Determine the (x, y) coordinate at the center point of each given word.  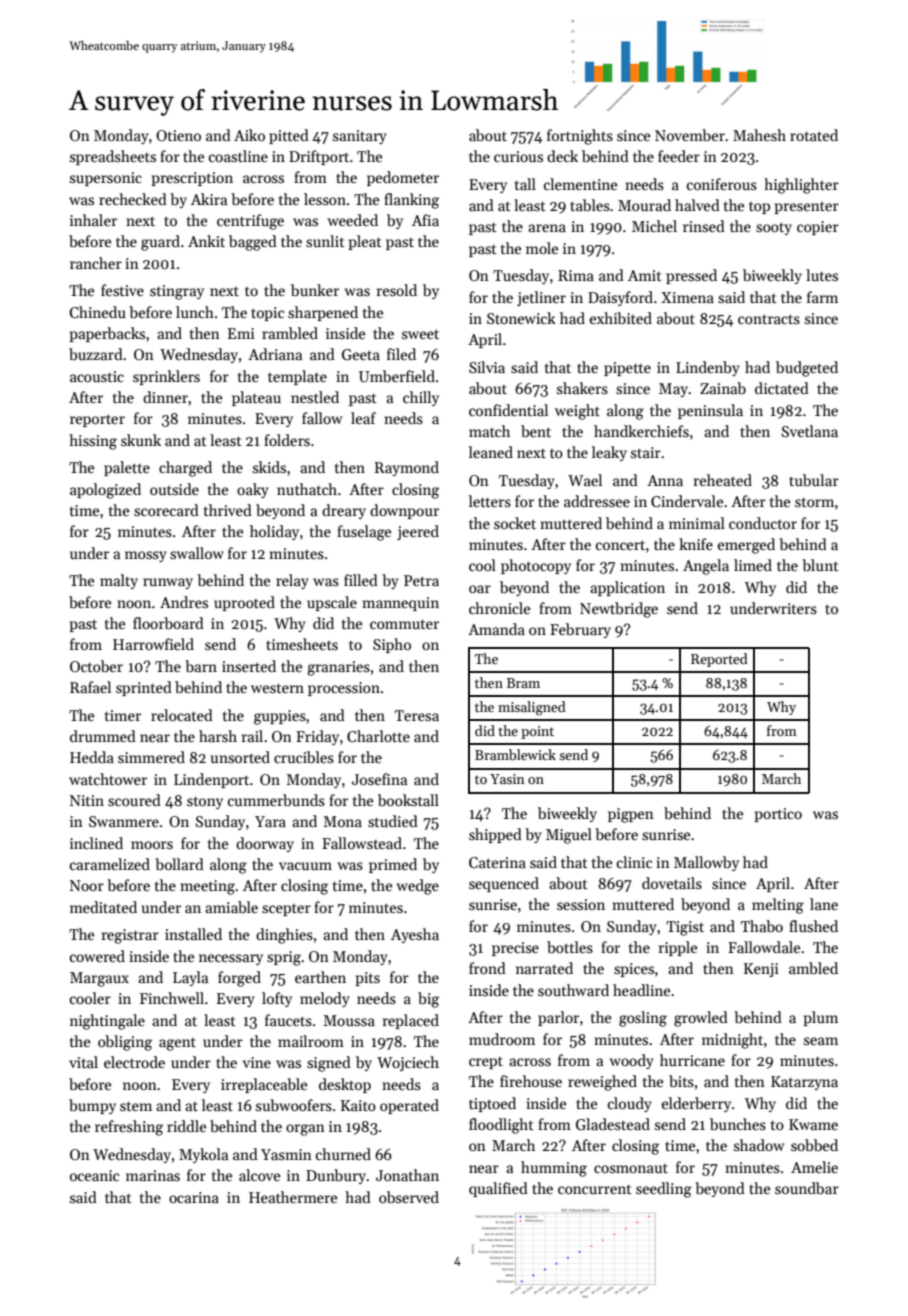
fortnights (580, 137)
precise (515, 949)
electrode (134, 1062)
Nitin (87, 800)
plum (820, 1018)
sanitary (360, 137)
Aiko (249, 135)
